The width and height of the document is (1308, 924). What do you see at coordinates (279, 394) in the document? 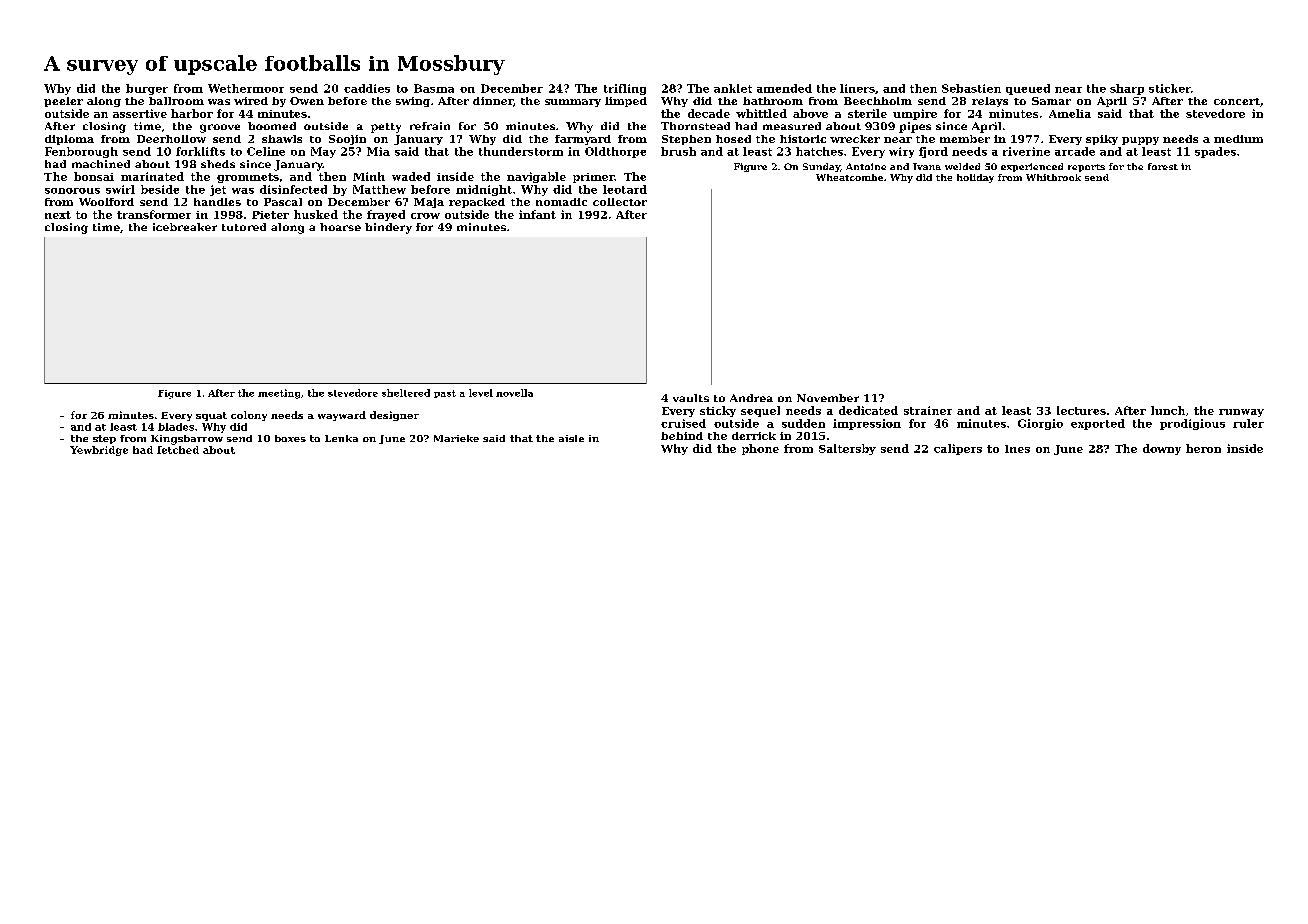
I see `meeting` at bounding box center [279, 394].
